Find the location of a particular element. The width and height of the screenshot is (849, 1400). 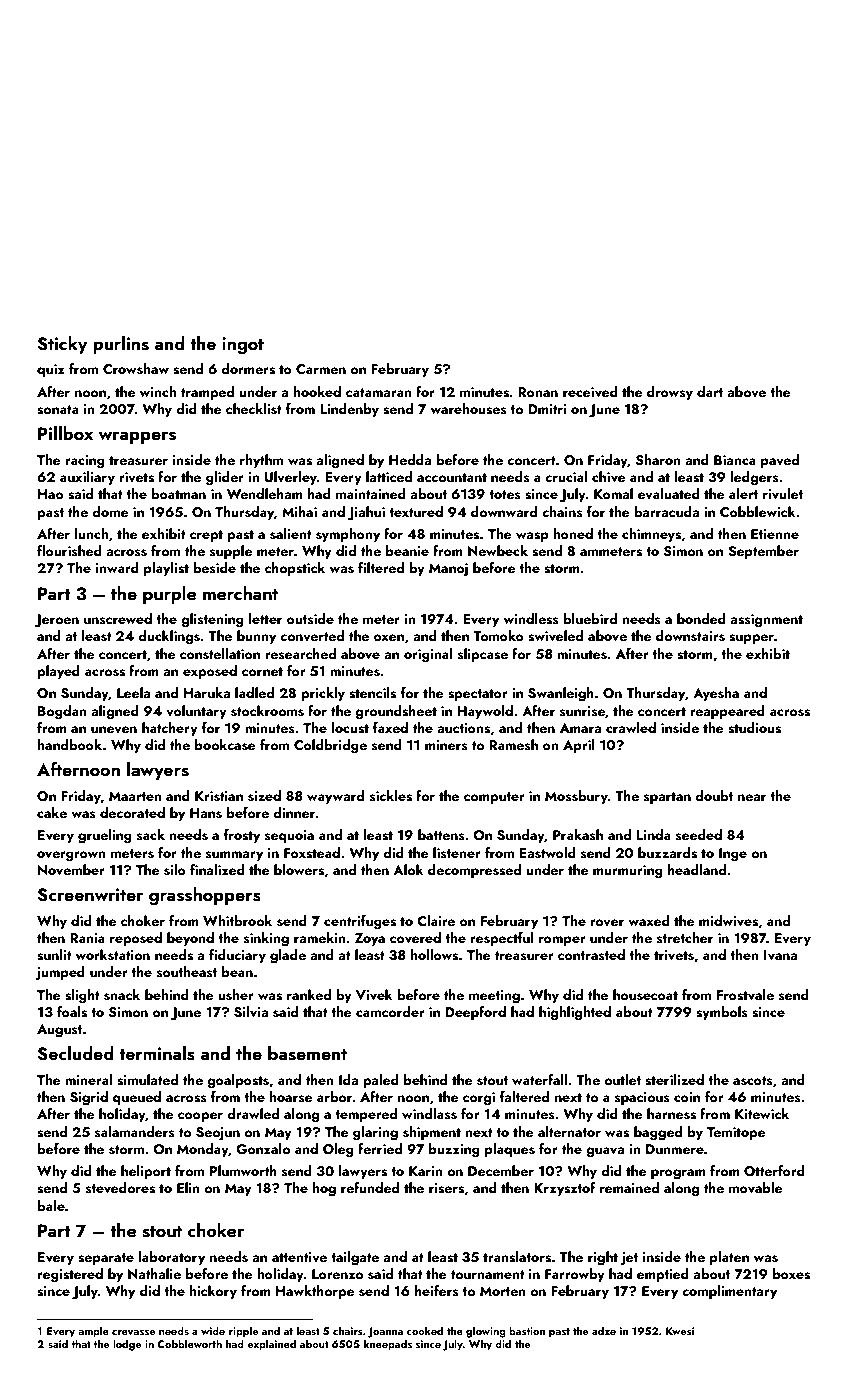

highlighted is located at coordinates (575, 1013).
